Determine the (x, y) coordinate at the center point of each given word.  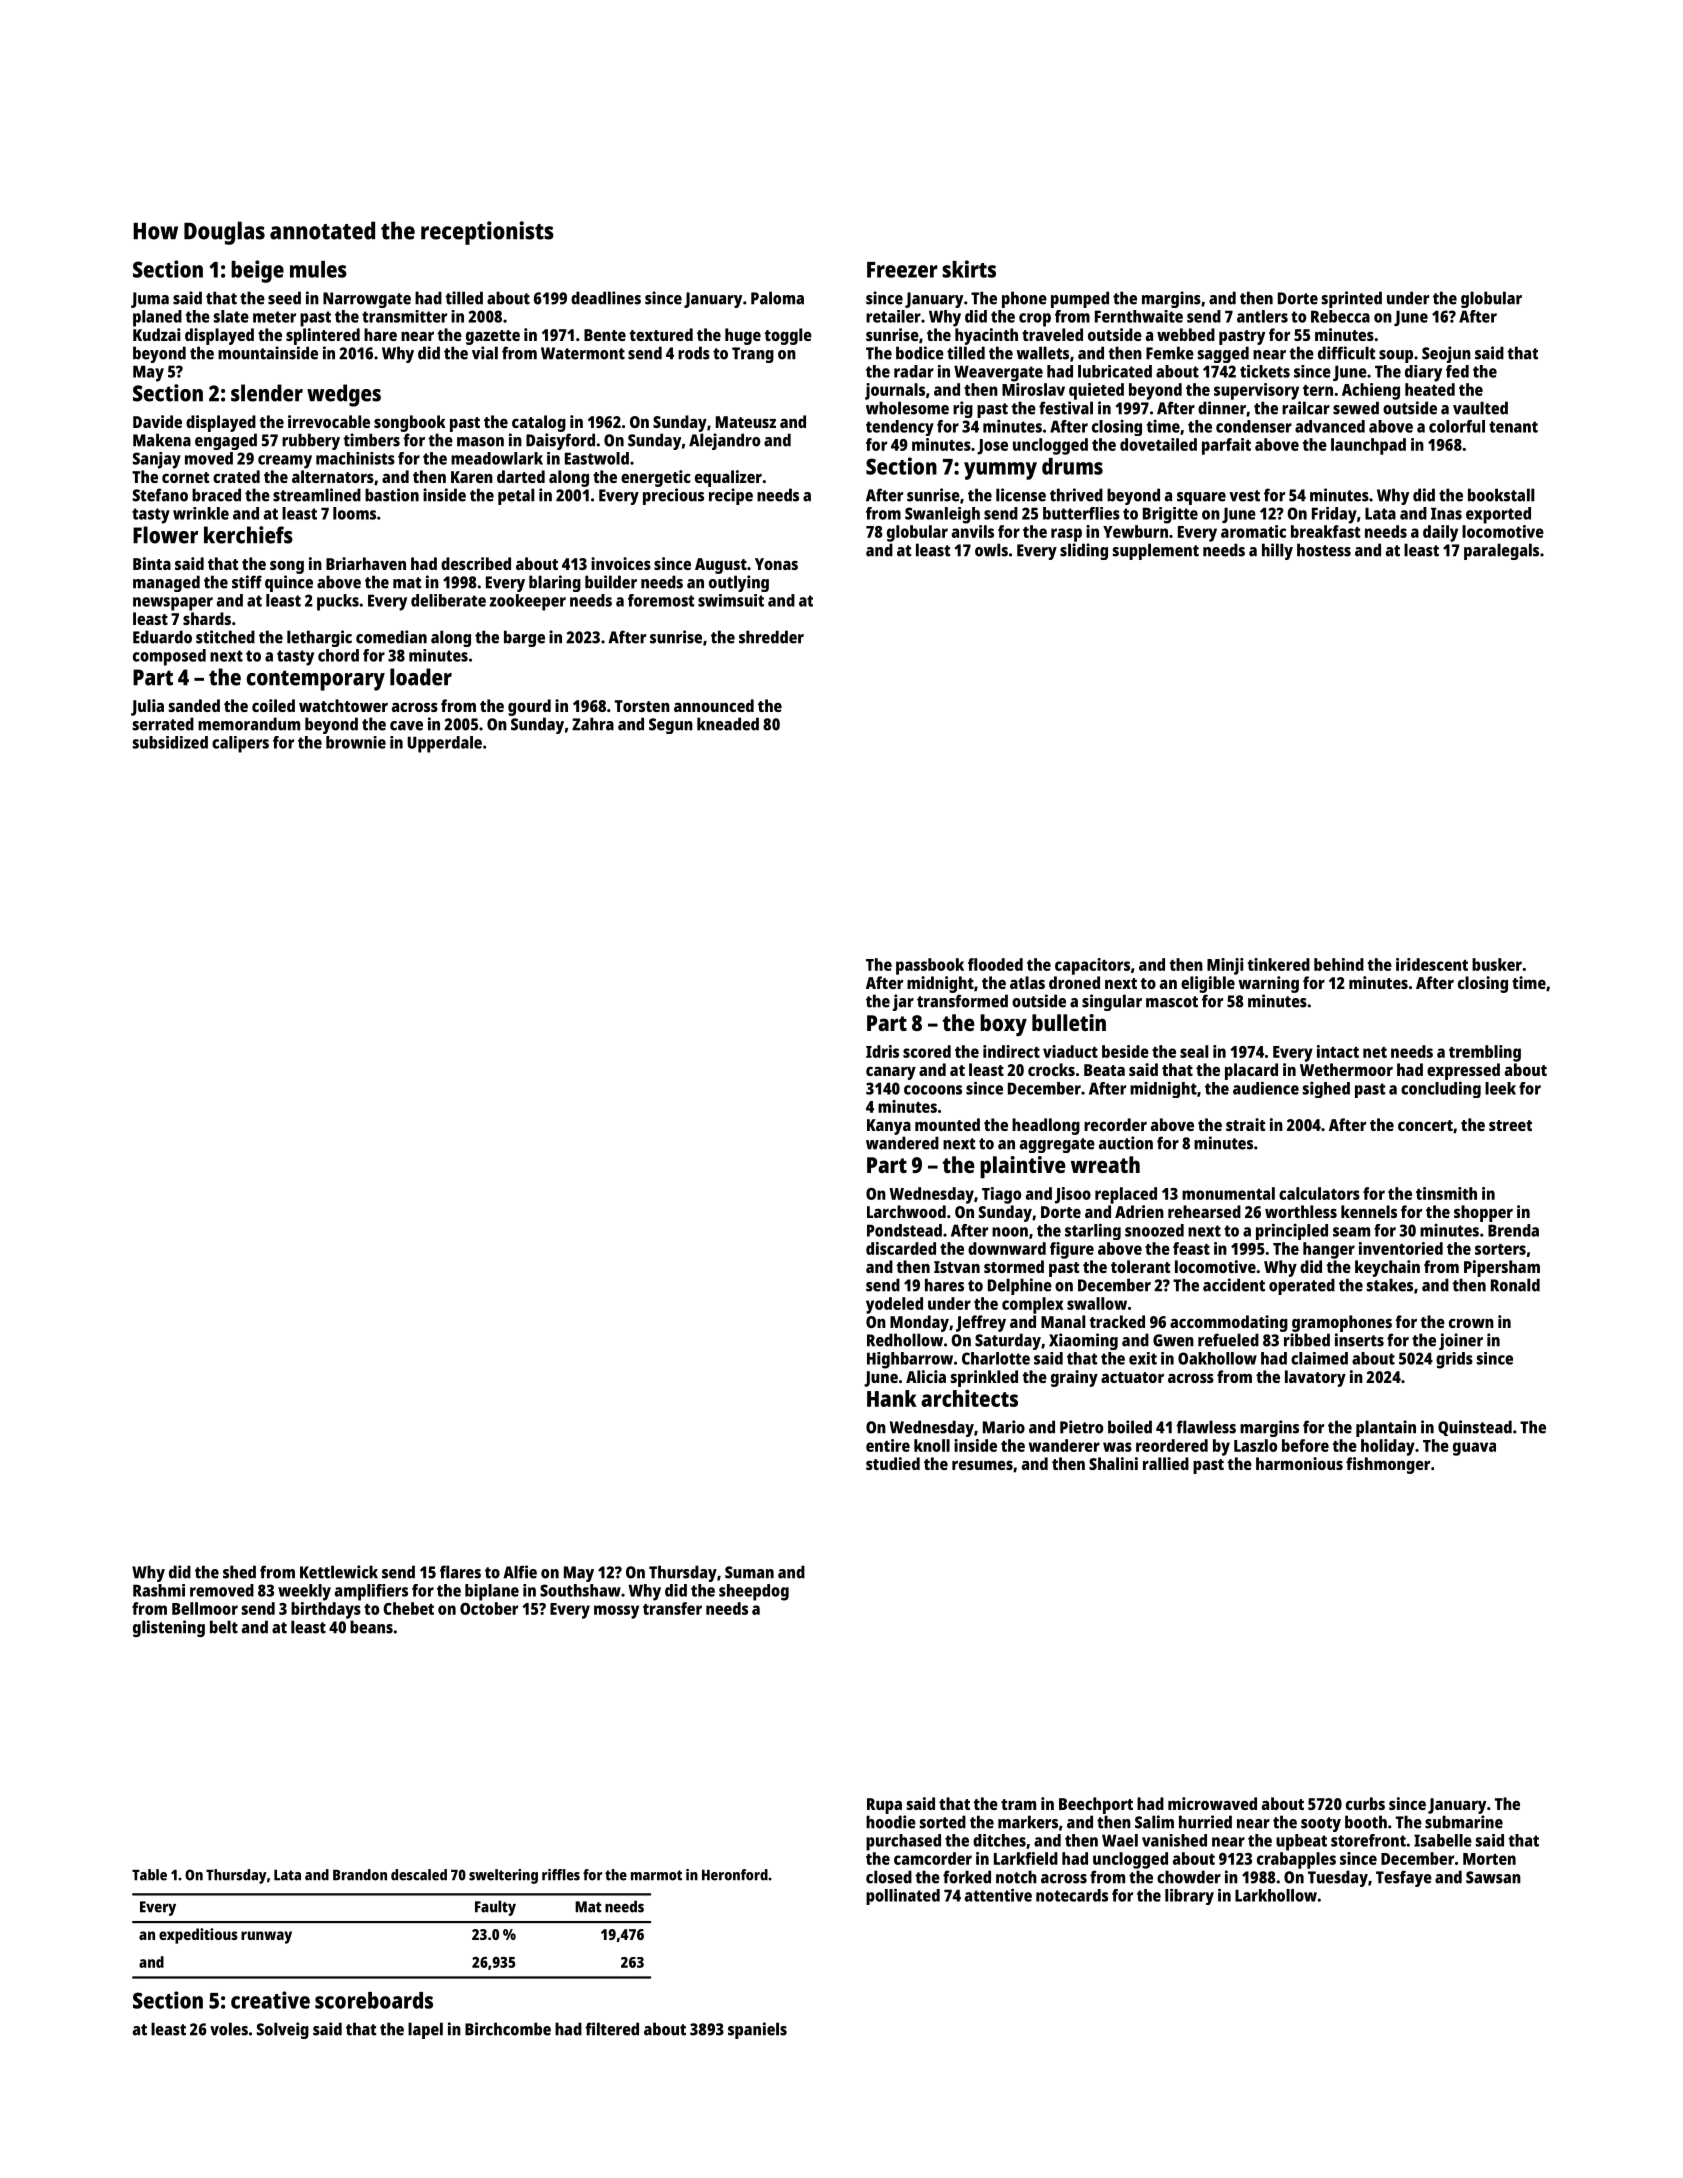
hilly (1277, 551)
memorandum (249, 724)
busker (1497, 964)
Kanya (889, 1127)
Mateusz (746, 422)
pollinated (903, 1896)
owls (991, 550)
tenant (1513, 427)
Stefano (160, 495)
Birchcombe (508, 2029)
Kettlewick (339, 1572)
